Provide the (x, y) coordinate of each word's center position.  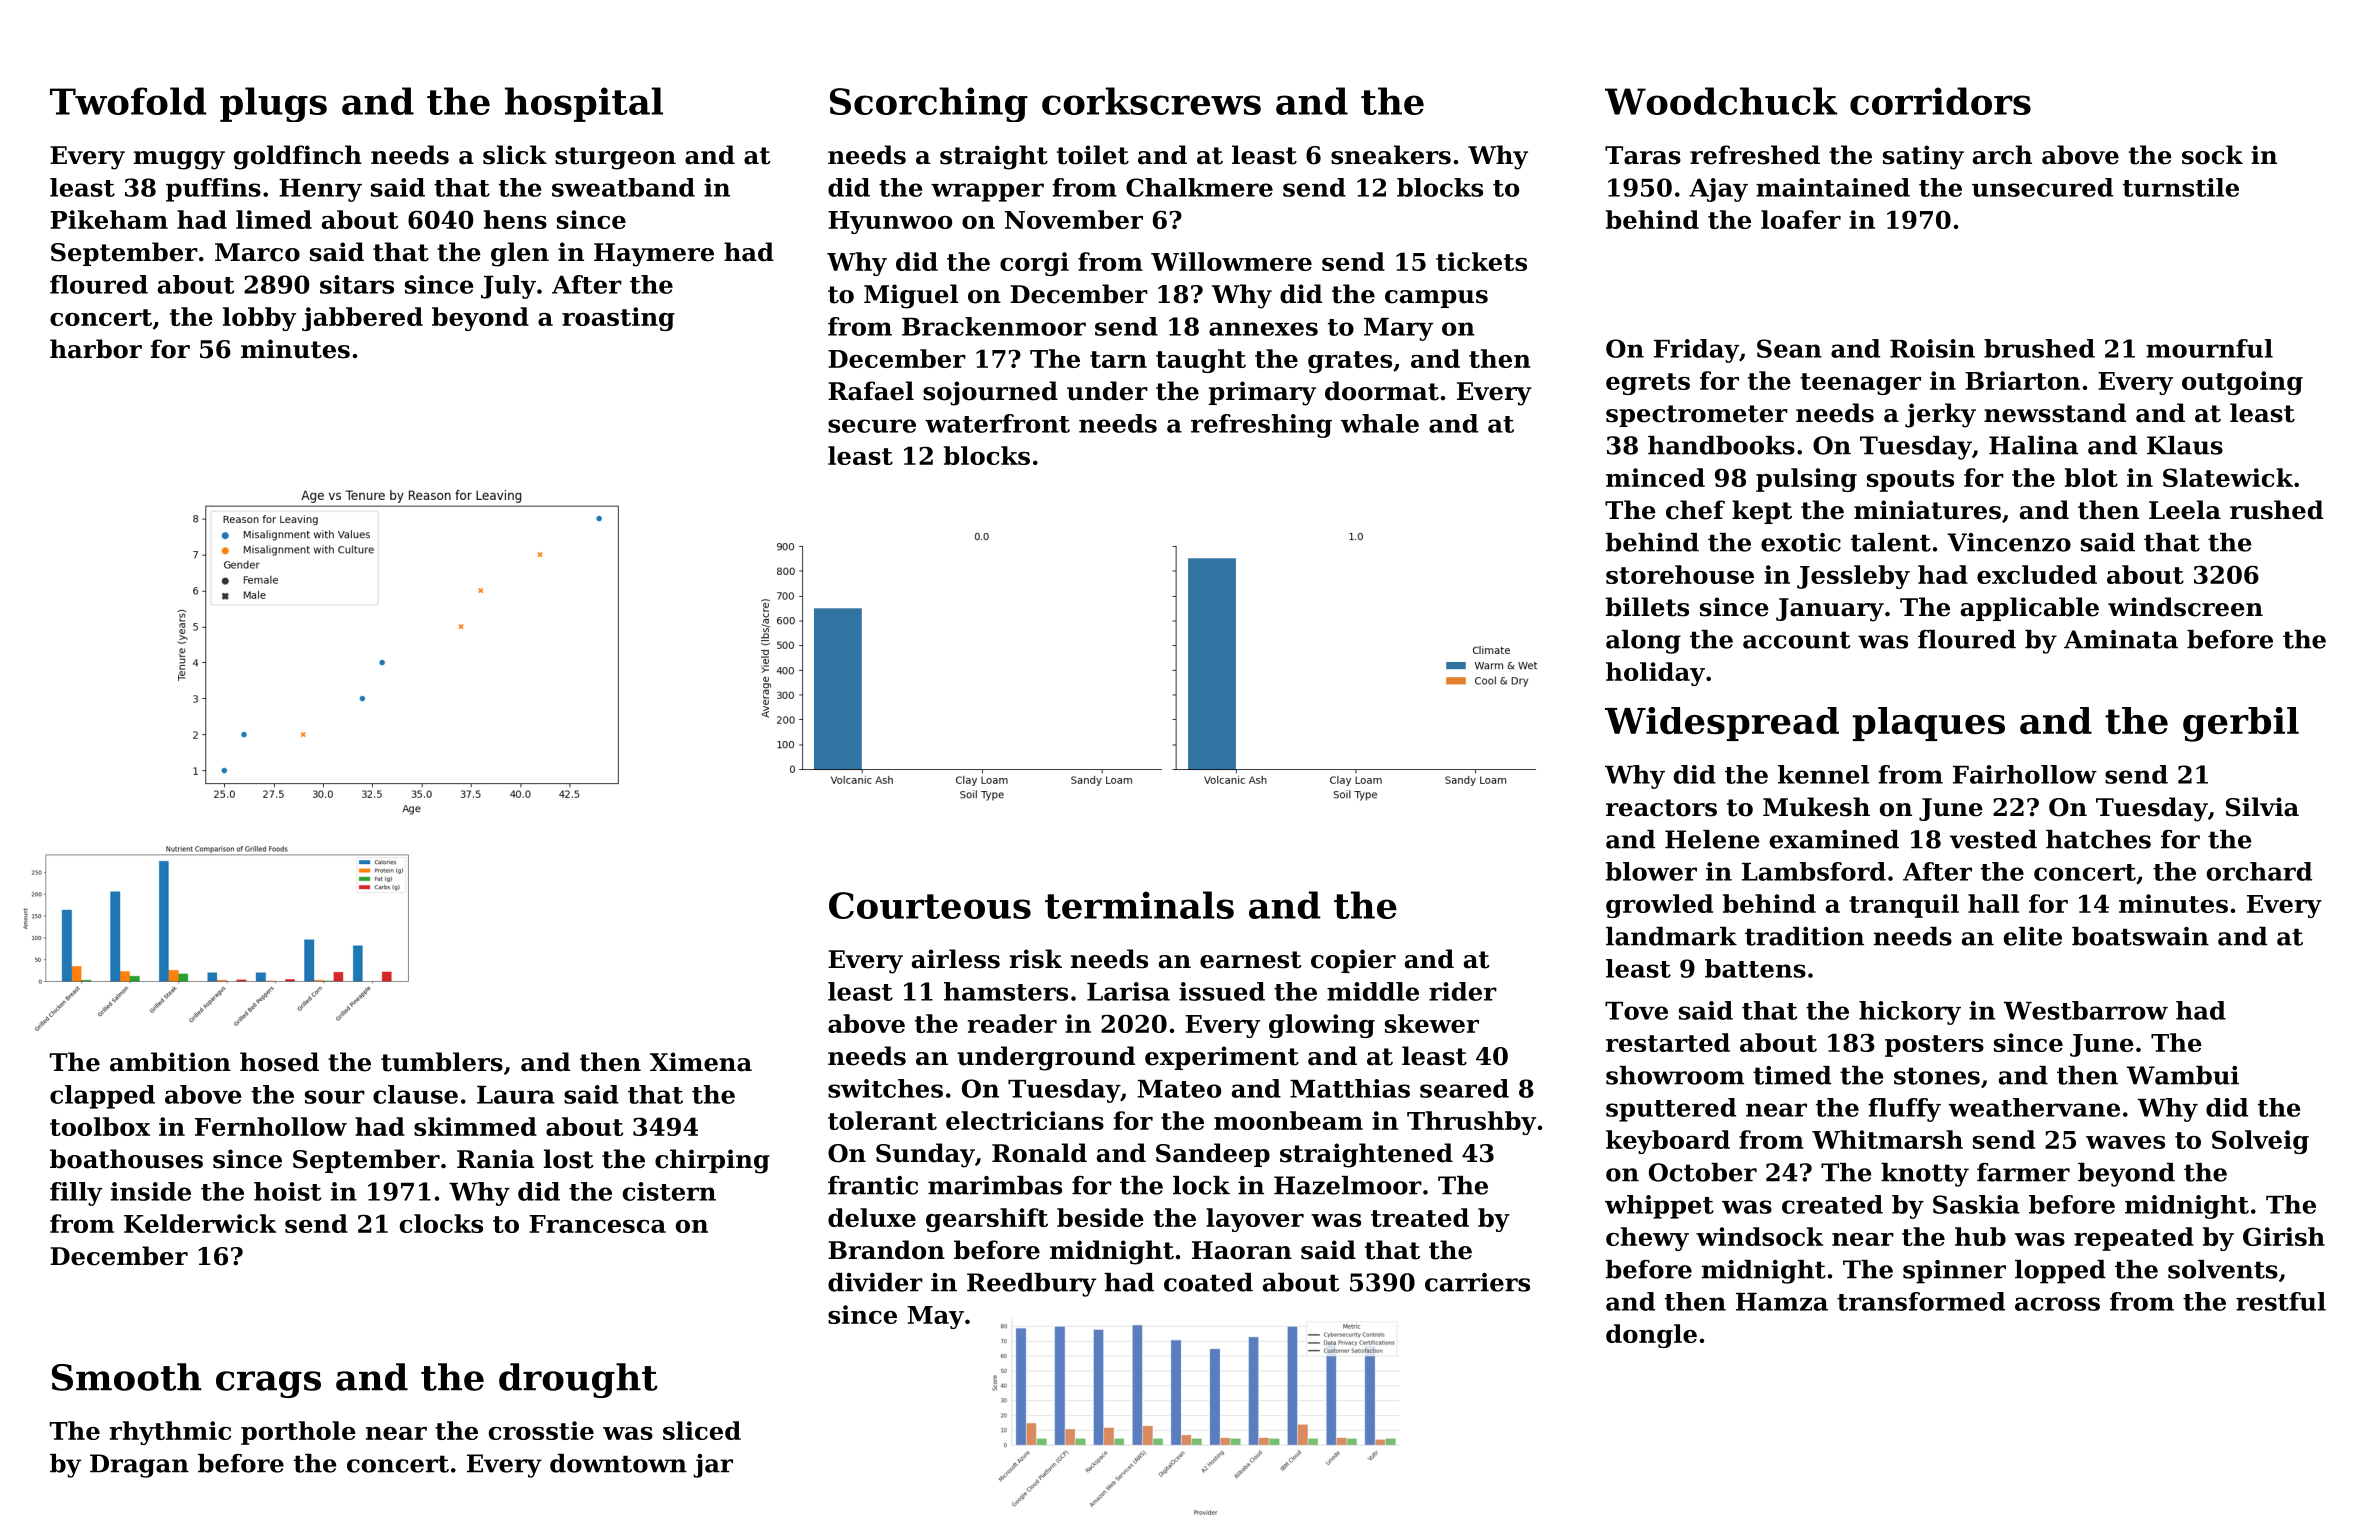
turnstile (2181, 187)
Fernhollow (271, 1126)
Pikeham (109, 219)
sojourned (990, 393)
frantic (873, 1185)
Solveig (2260, 1142)
